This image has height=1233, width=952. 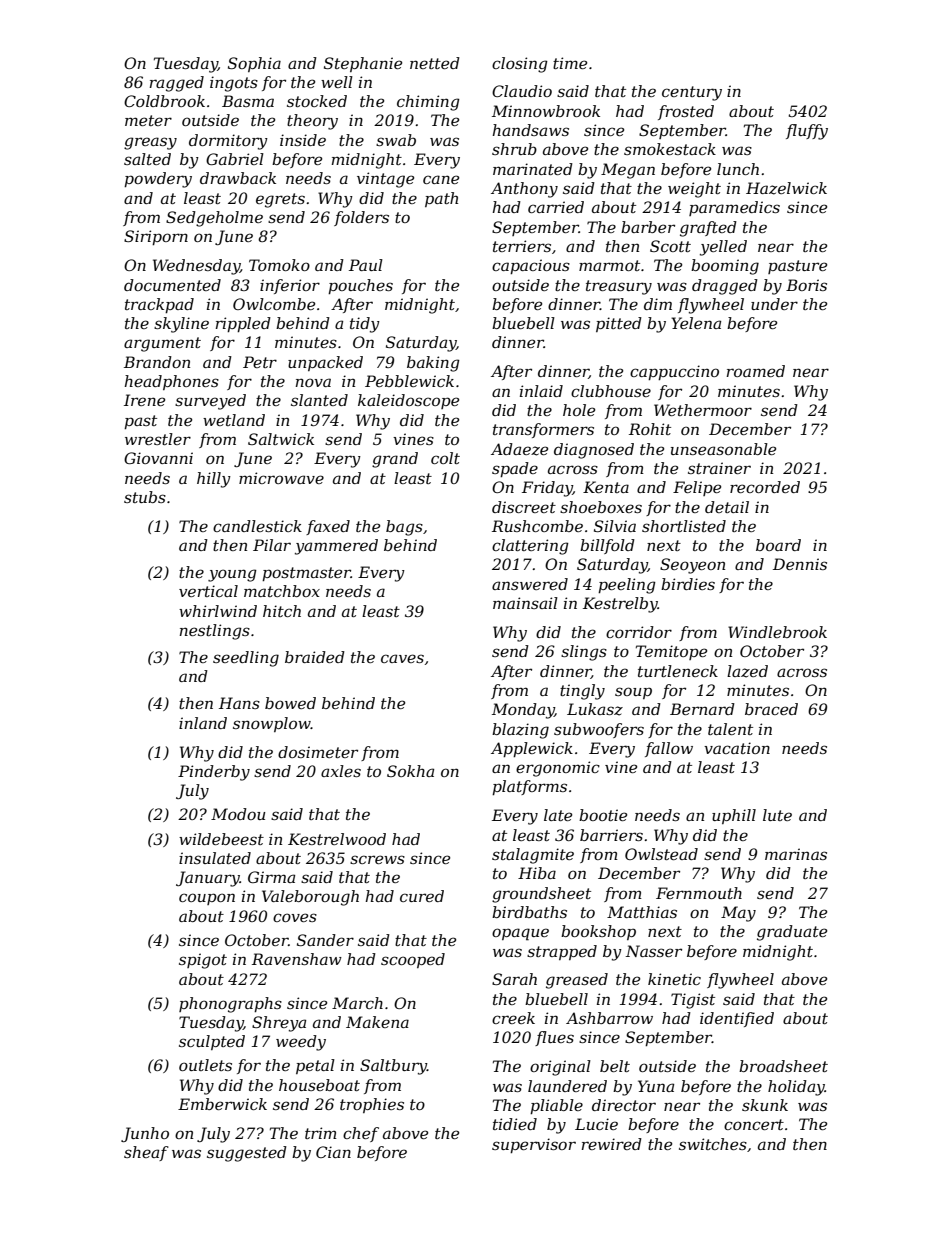 I want to click on caves, so click(x=402, y=658).
